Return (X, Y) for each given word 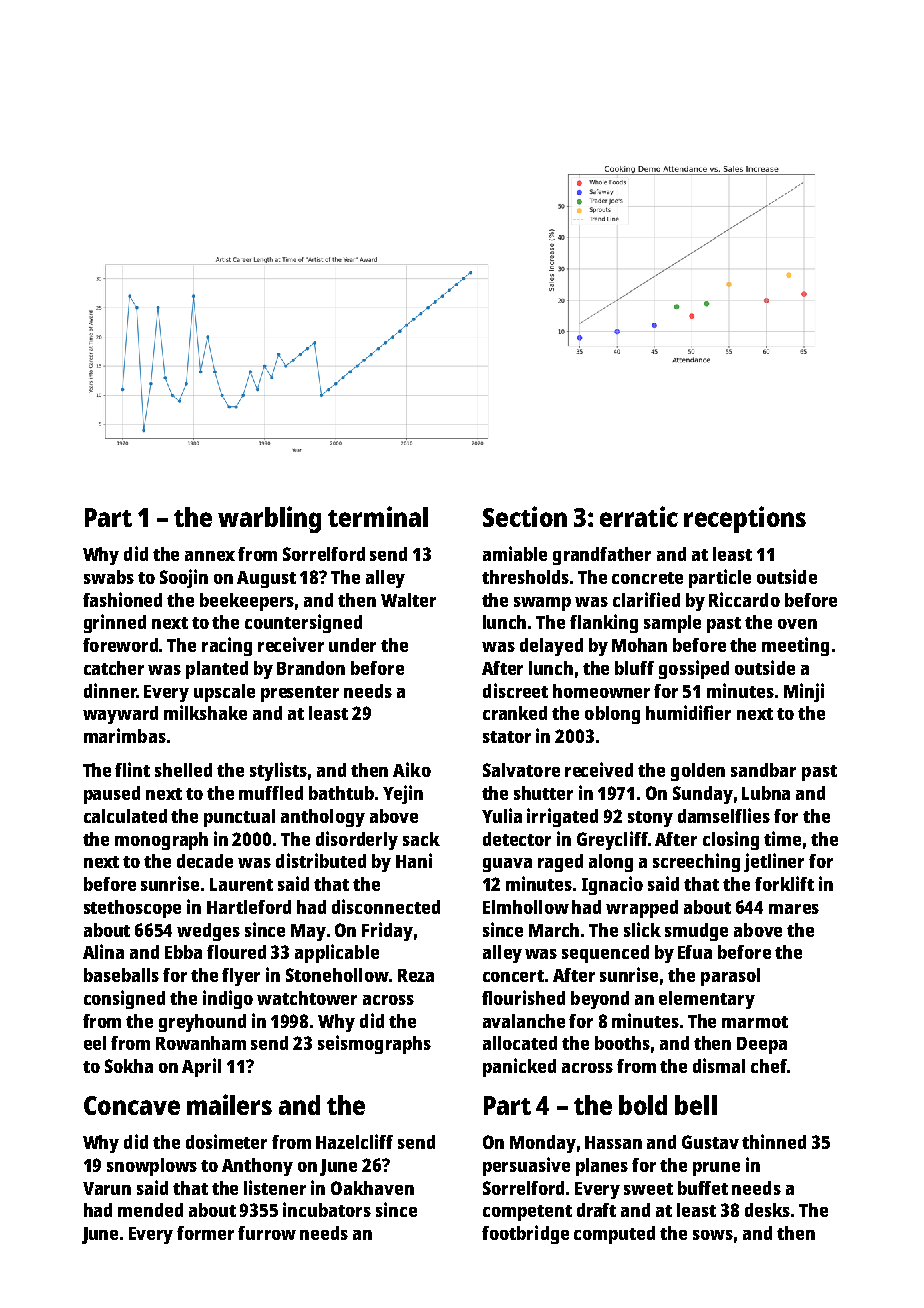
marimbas (125, 735)
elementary (707, 1000)
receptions (745, 519)
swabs (109, 577)
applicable (337, 953)
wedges (208, 932)
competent (527, 1213)
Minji (804, 692)
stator (507, 737)
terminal (378, 516)
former (205, 1233)
